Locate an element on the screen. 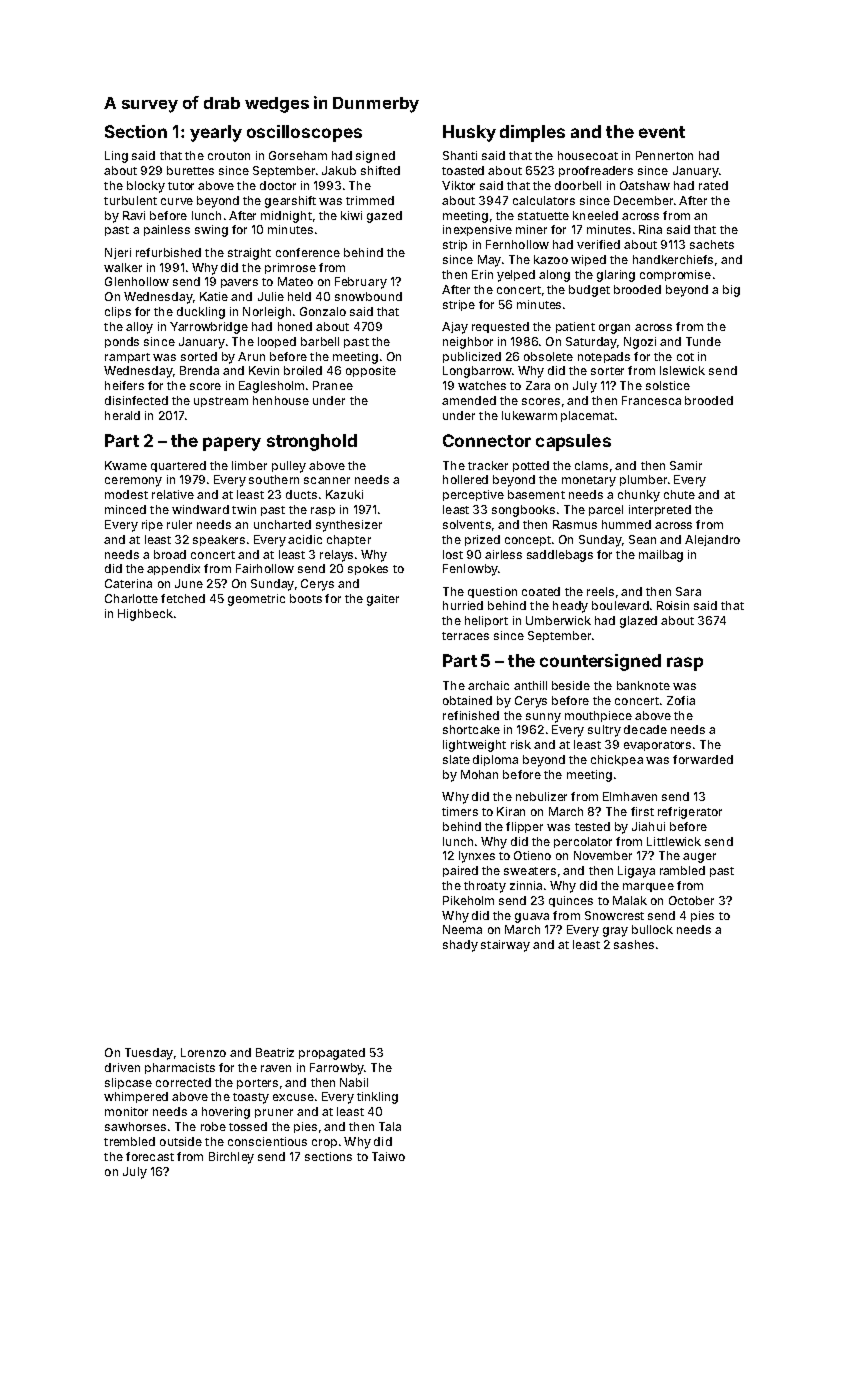 Image resolution: width=849 pixels, height=1400 pixels. Tala is located at coordinates (390, 1126).
